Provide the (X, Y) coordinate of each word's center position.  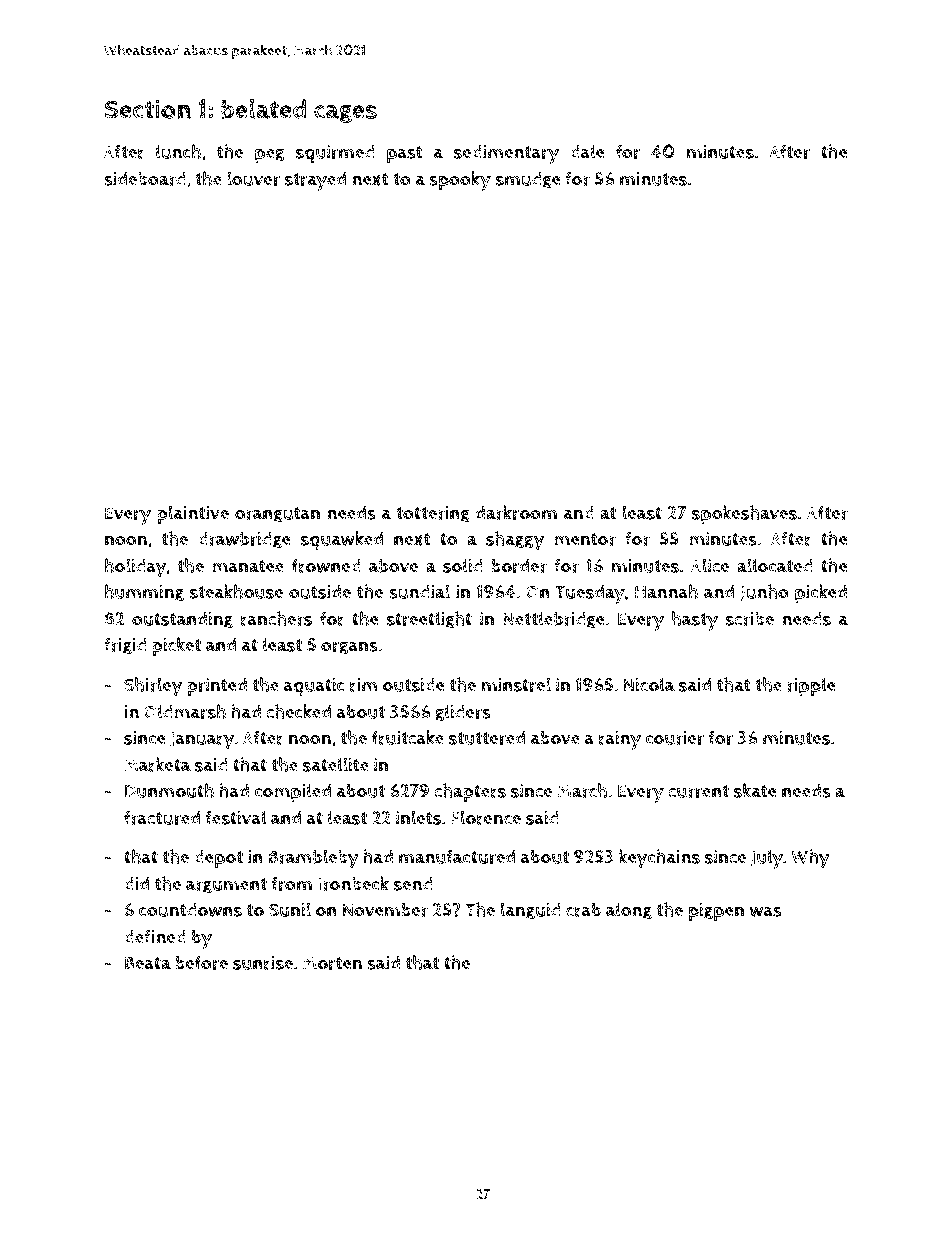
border (519, 566)
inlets (418, 817)
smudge (528, 180)
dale (587, 151)
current (698, 791)
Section (148, 109)
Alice (710, 565)
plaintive (193, 514)
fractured (162, 817)
